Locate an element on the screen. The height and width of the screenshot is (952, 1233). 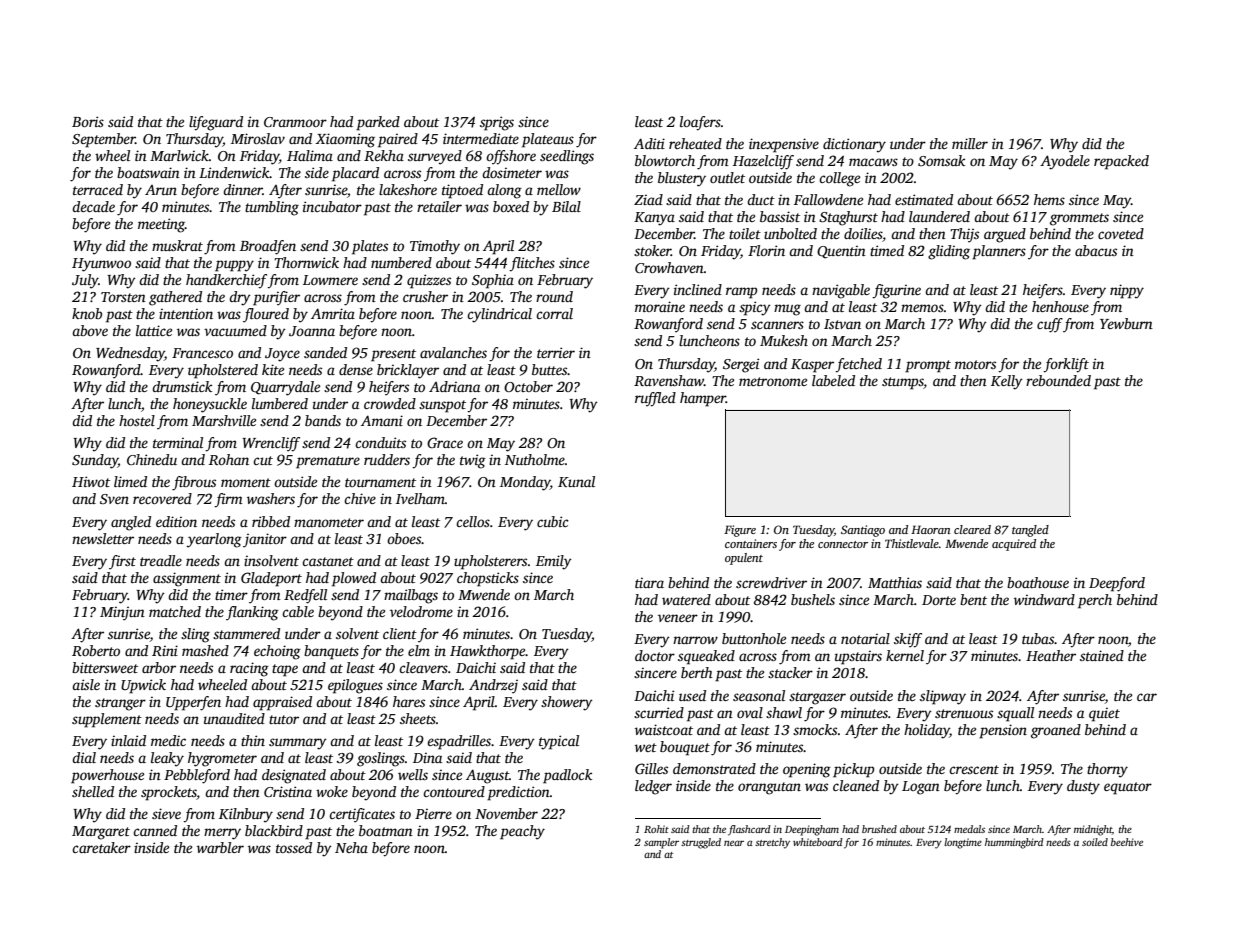
Kunal is located at coordinates (576, 481).
